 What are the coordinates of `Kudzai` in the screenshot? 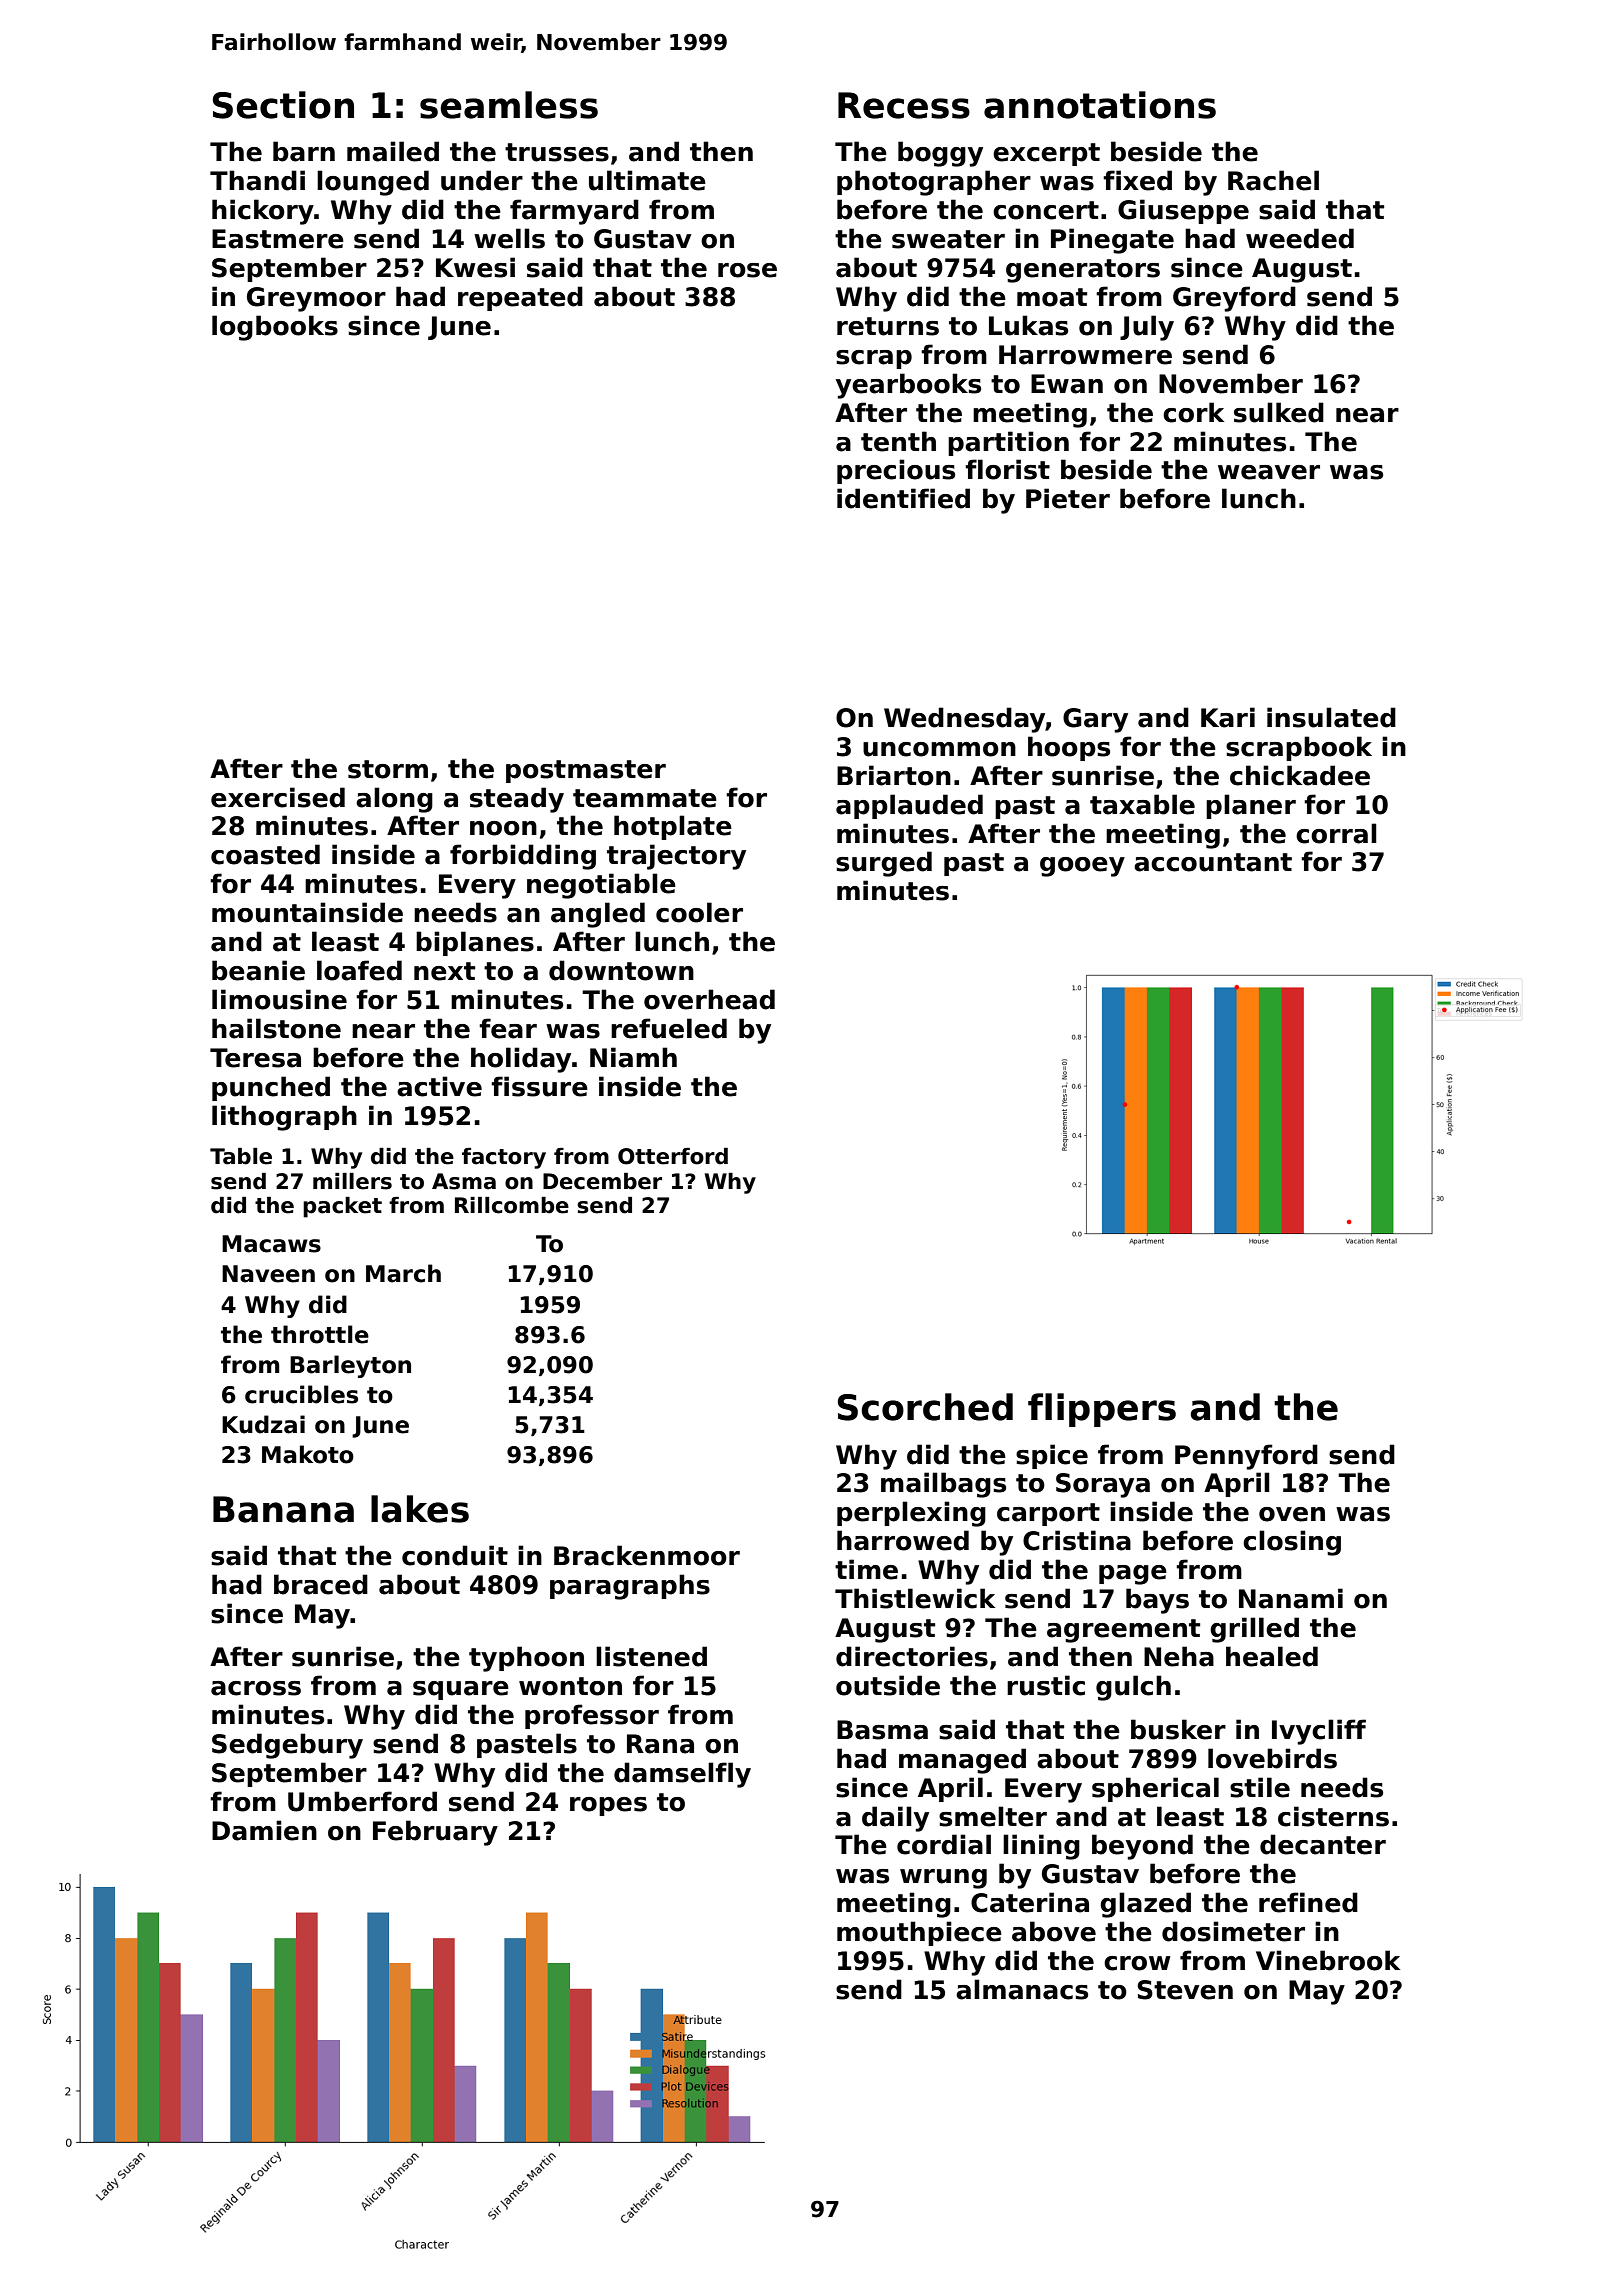 It's located at (263, 1424).
